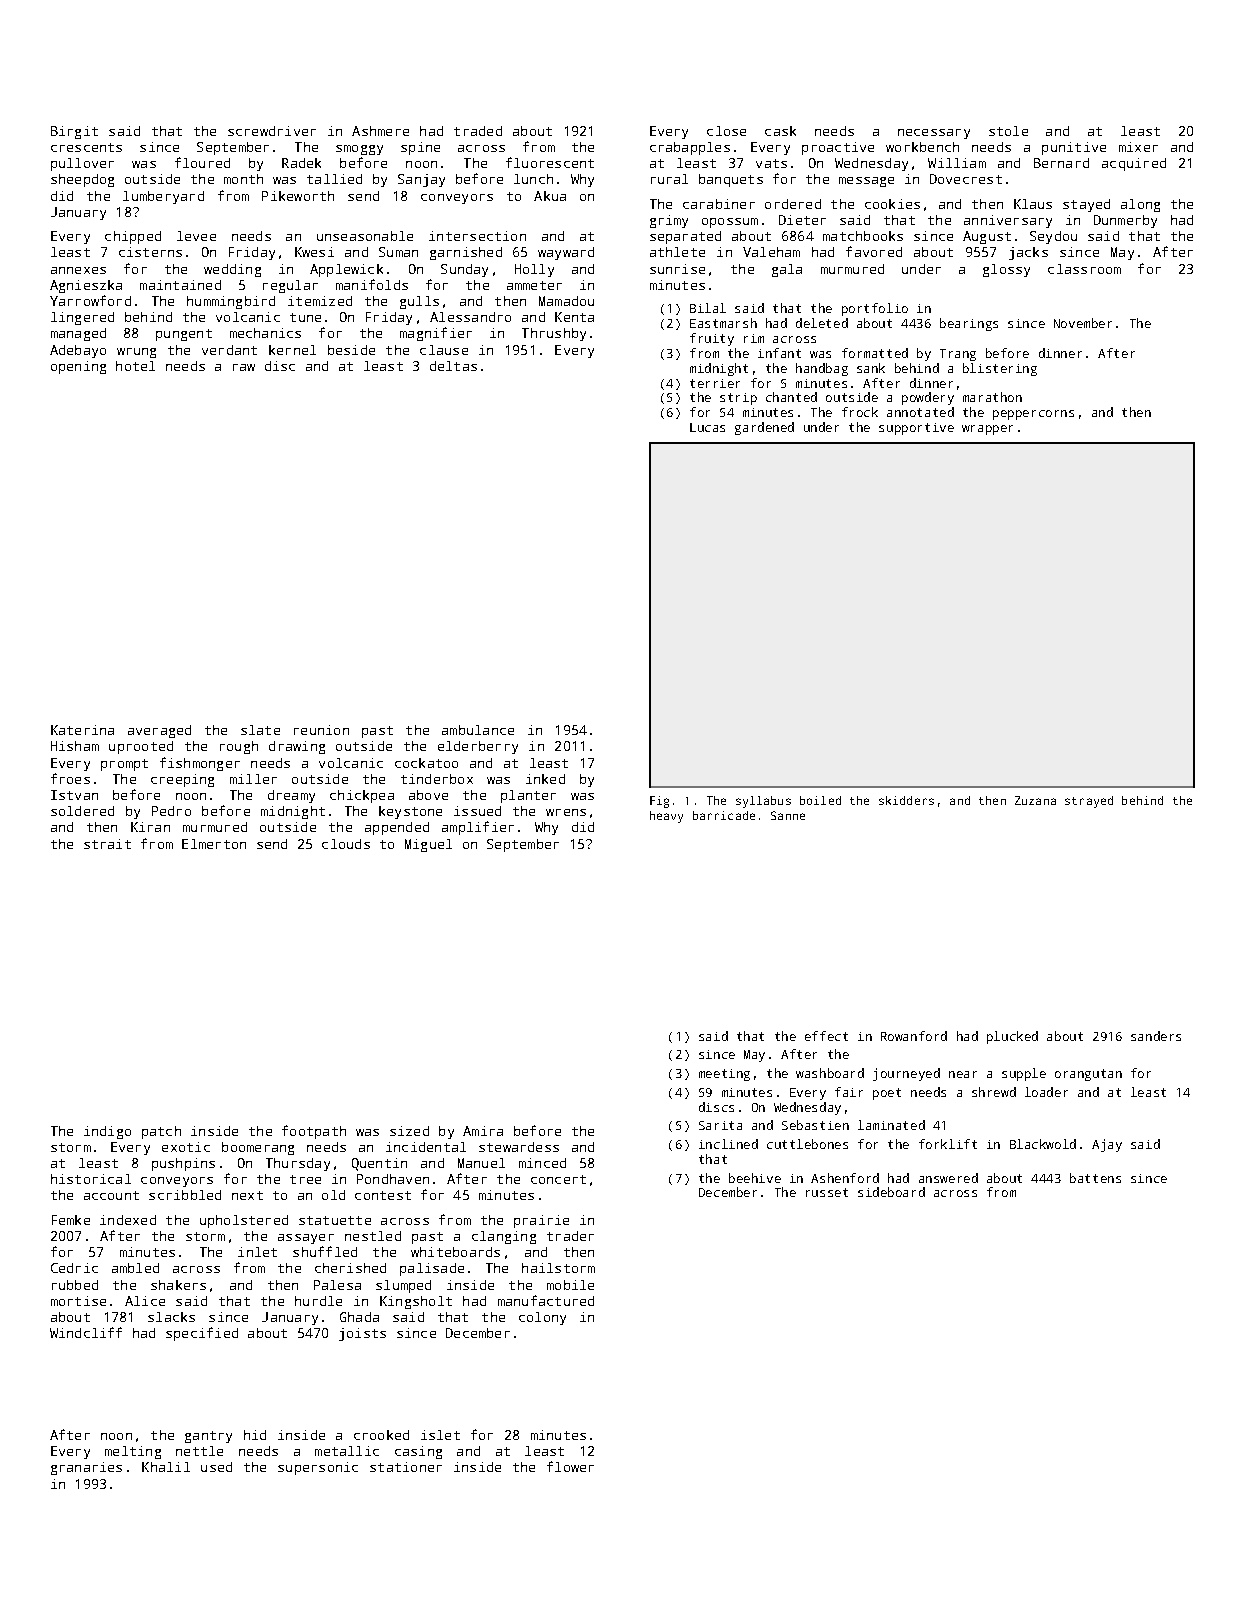 This screenshot has height=1612, width=1245. Describe the element at coordinates (86, 1468) in the screenshot. I see `granaries` at that location.
